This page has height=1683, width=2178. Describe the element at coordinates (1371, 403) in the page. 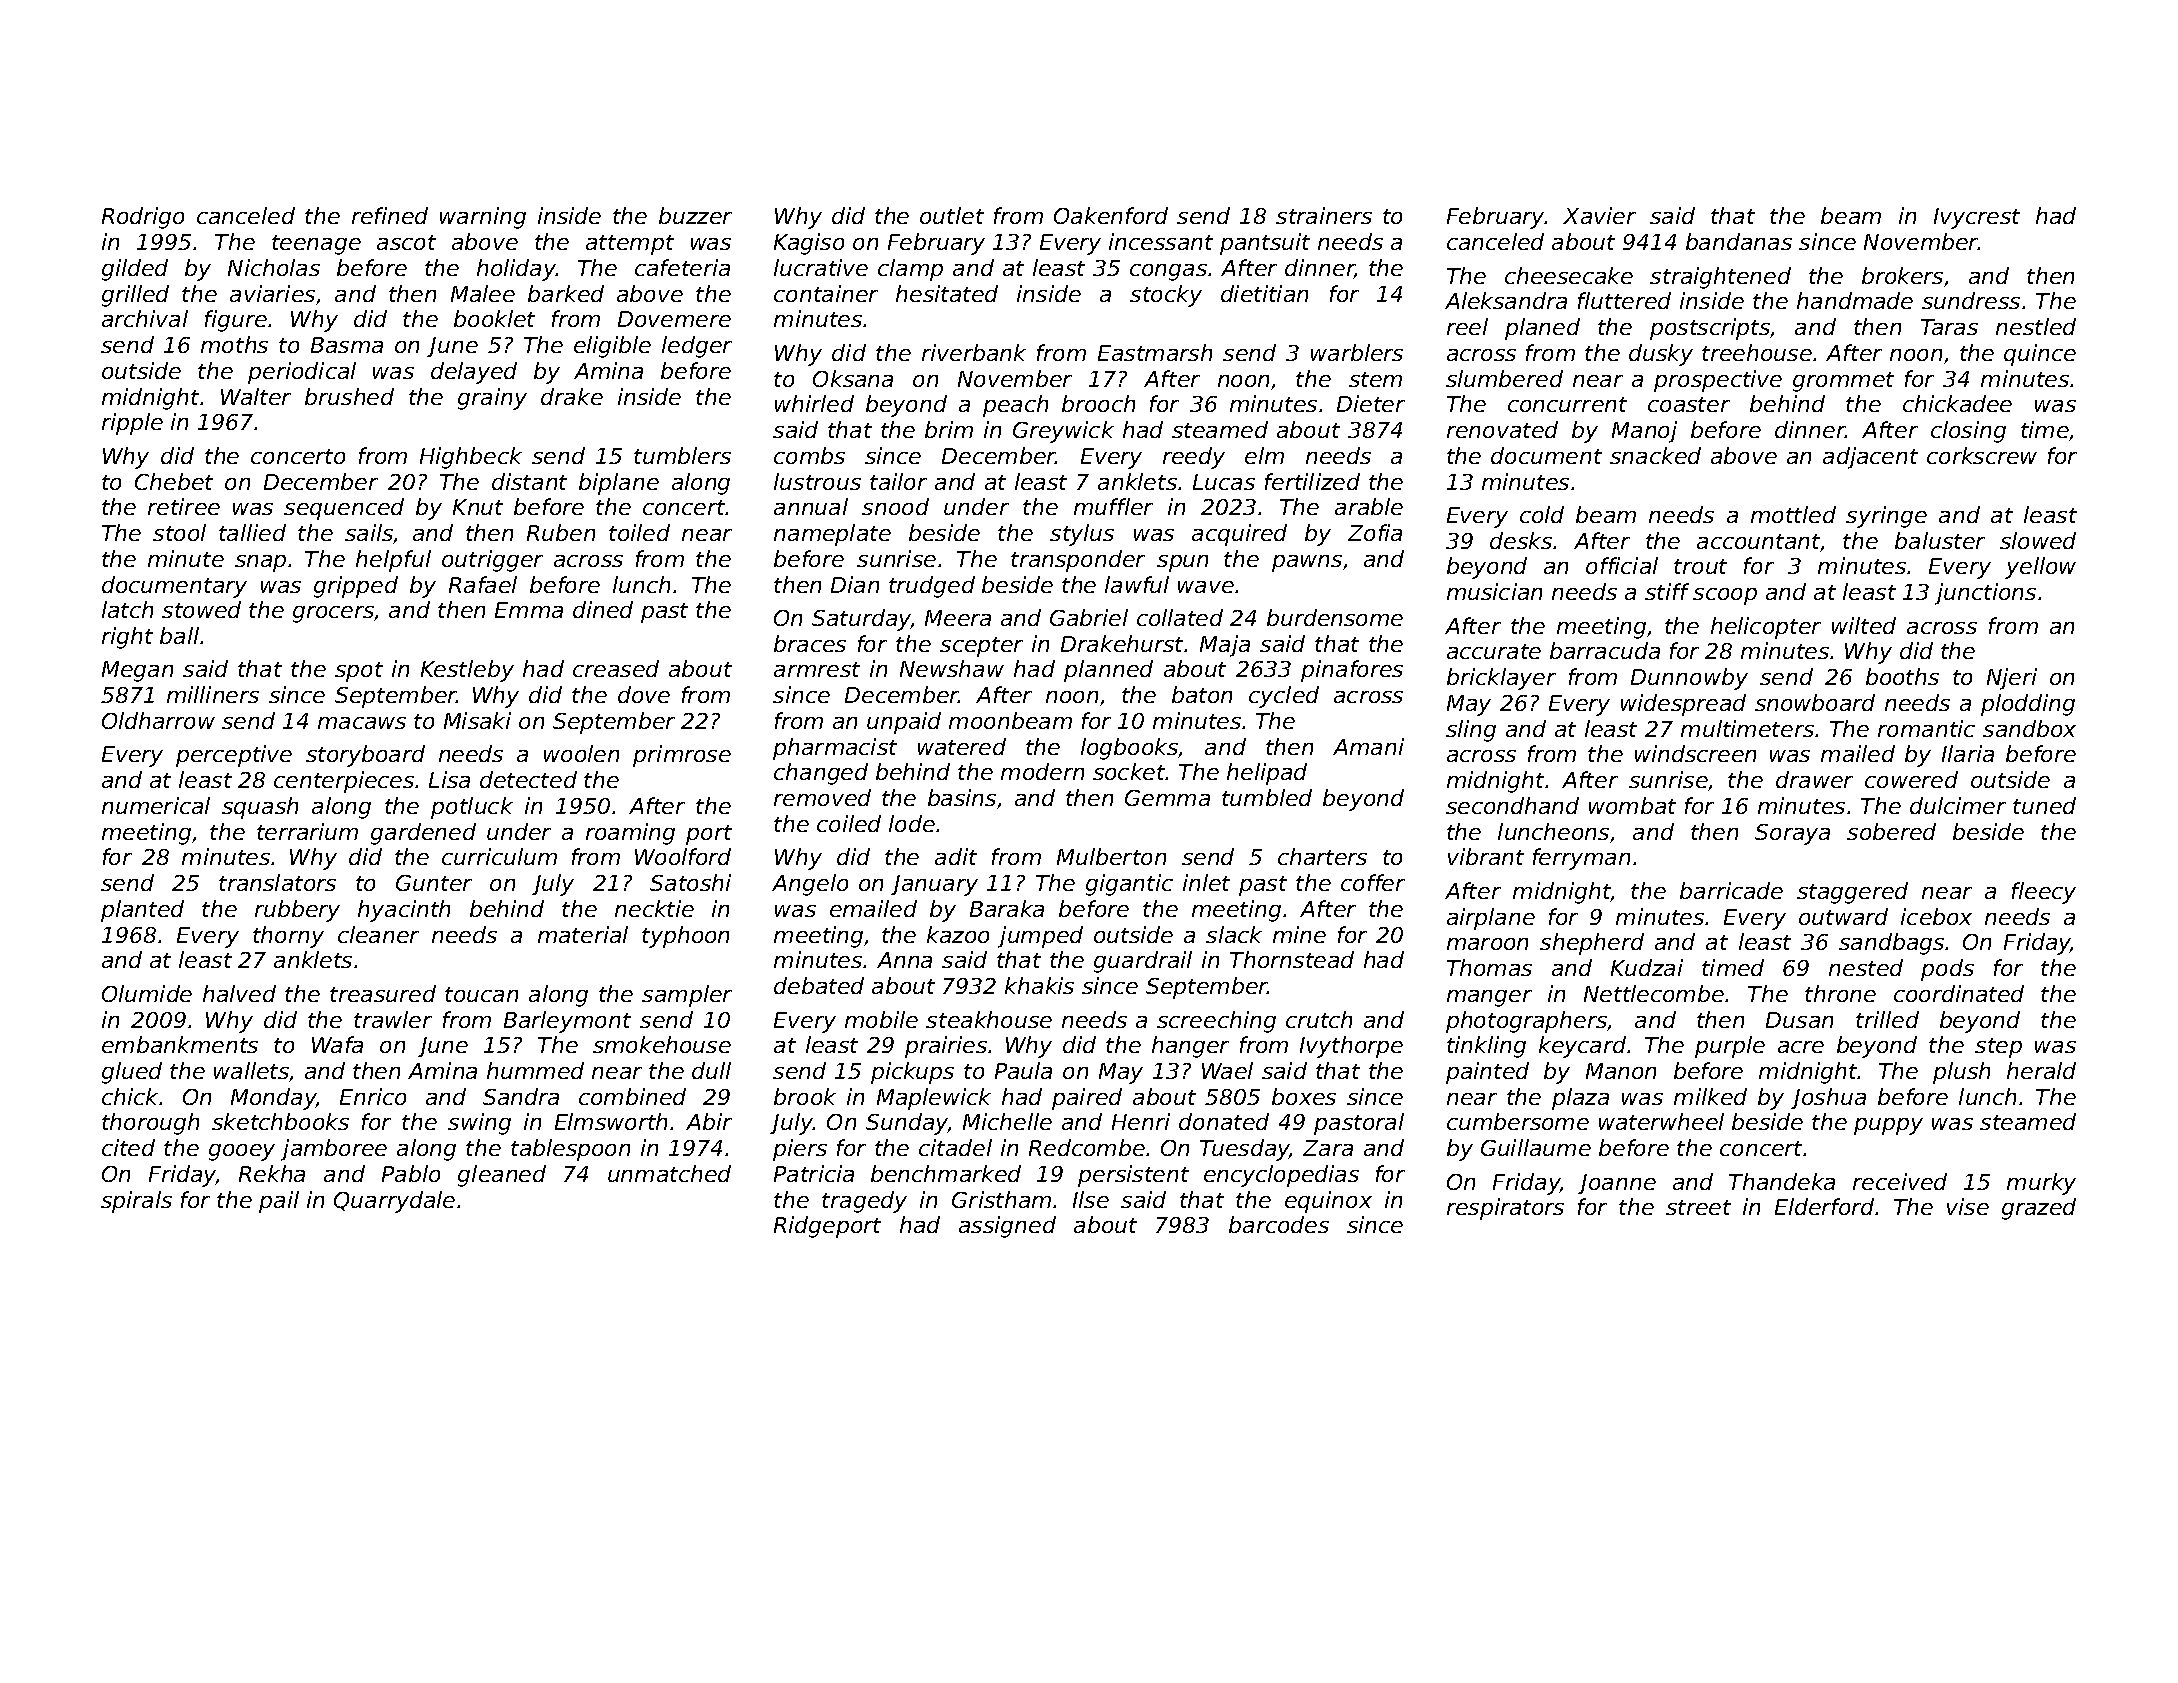

I see `Dieter` at that location.
